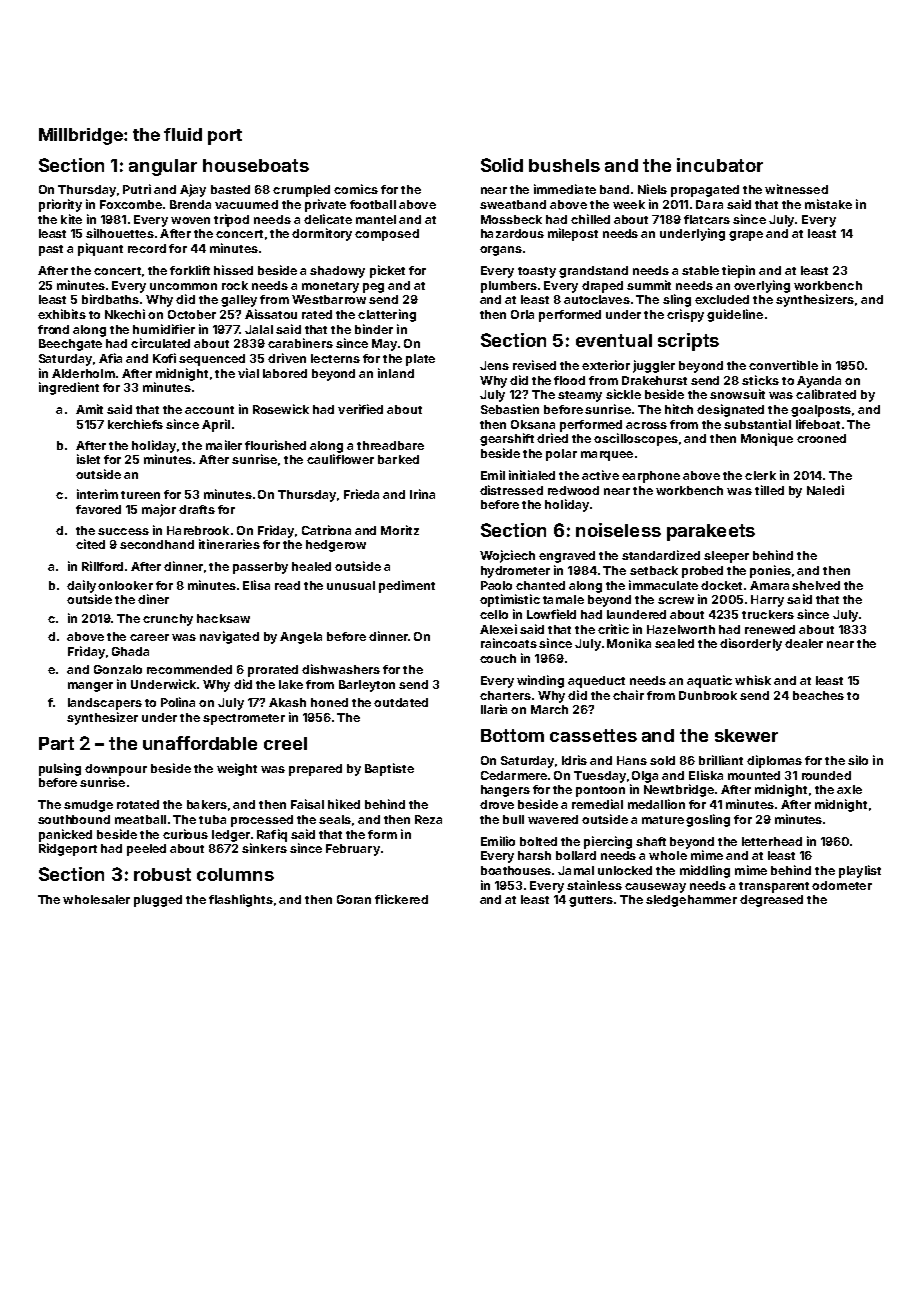  Describe the element at coordinates (248, 373) in the image. I see `vial` at that location.
